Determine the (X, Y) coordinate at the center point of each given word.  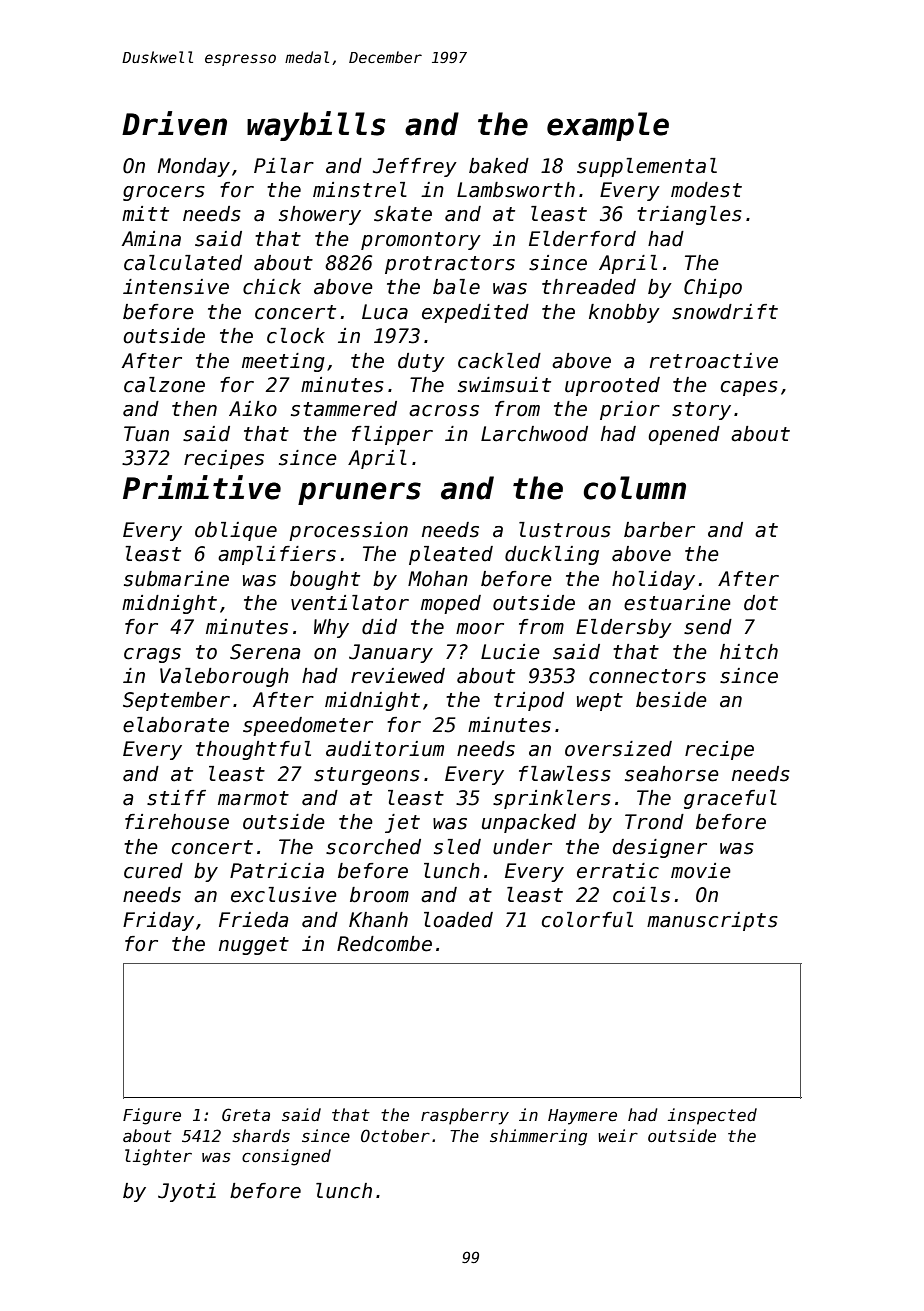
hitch (749, 652)
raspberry (465, 1116)
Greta (246, 1115)
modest (706, 190)
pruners (359, 493)
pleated (451, 555)
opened (684, 435)
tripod (529, 701)
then (194, 409)
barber (659, 530)
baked (499, 166)
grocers (164, 193)
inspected (712, 1116)
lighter (158, 1157)
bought (325, 580)
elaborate (176, 725)
